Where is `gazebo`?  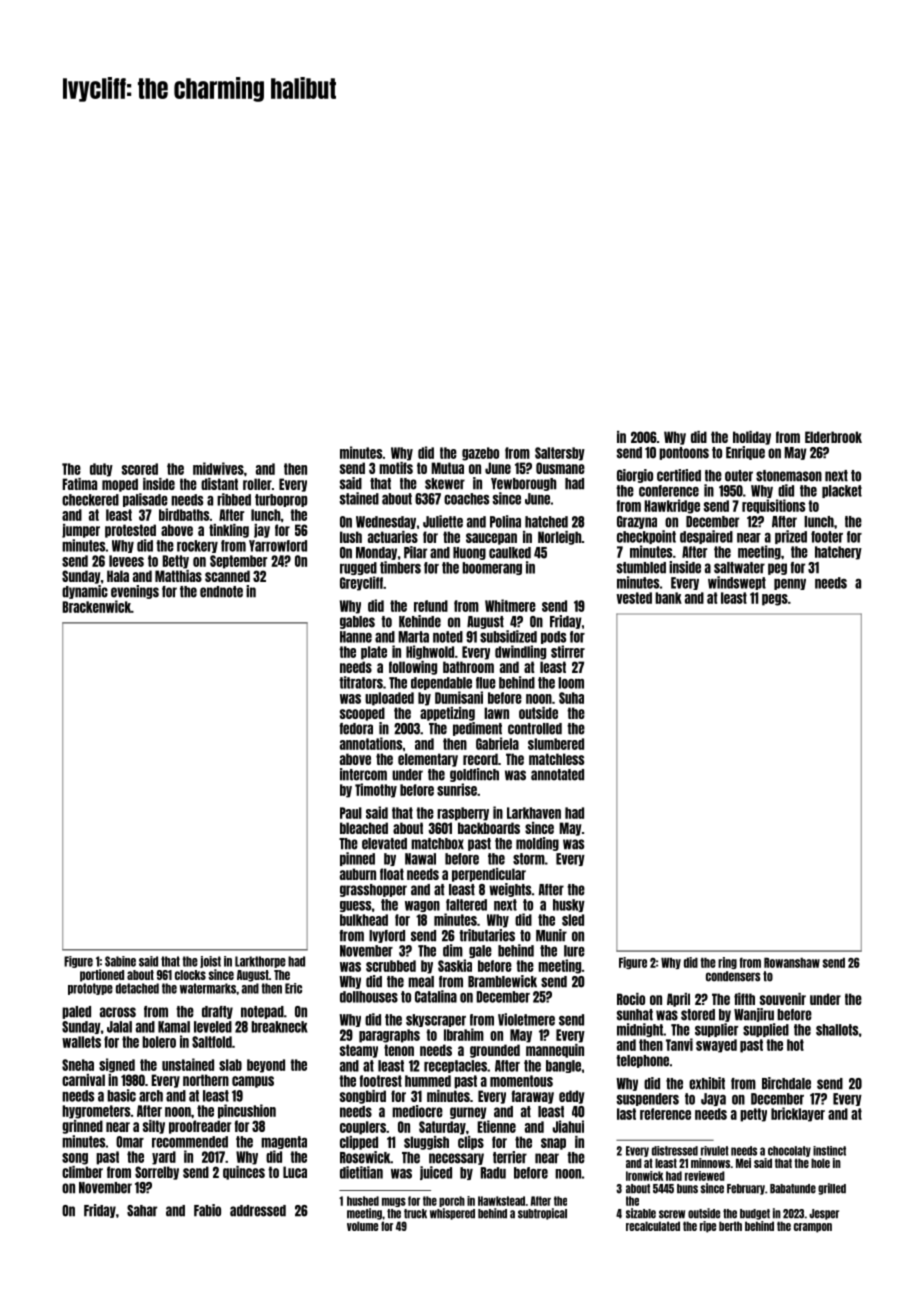 gazebo is located at coordinates (480, 454).
